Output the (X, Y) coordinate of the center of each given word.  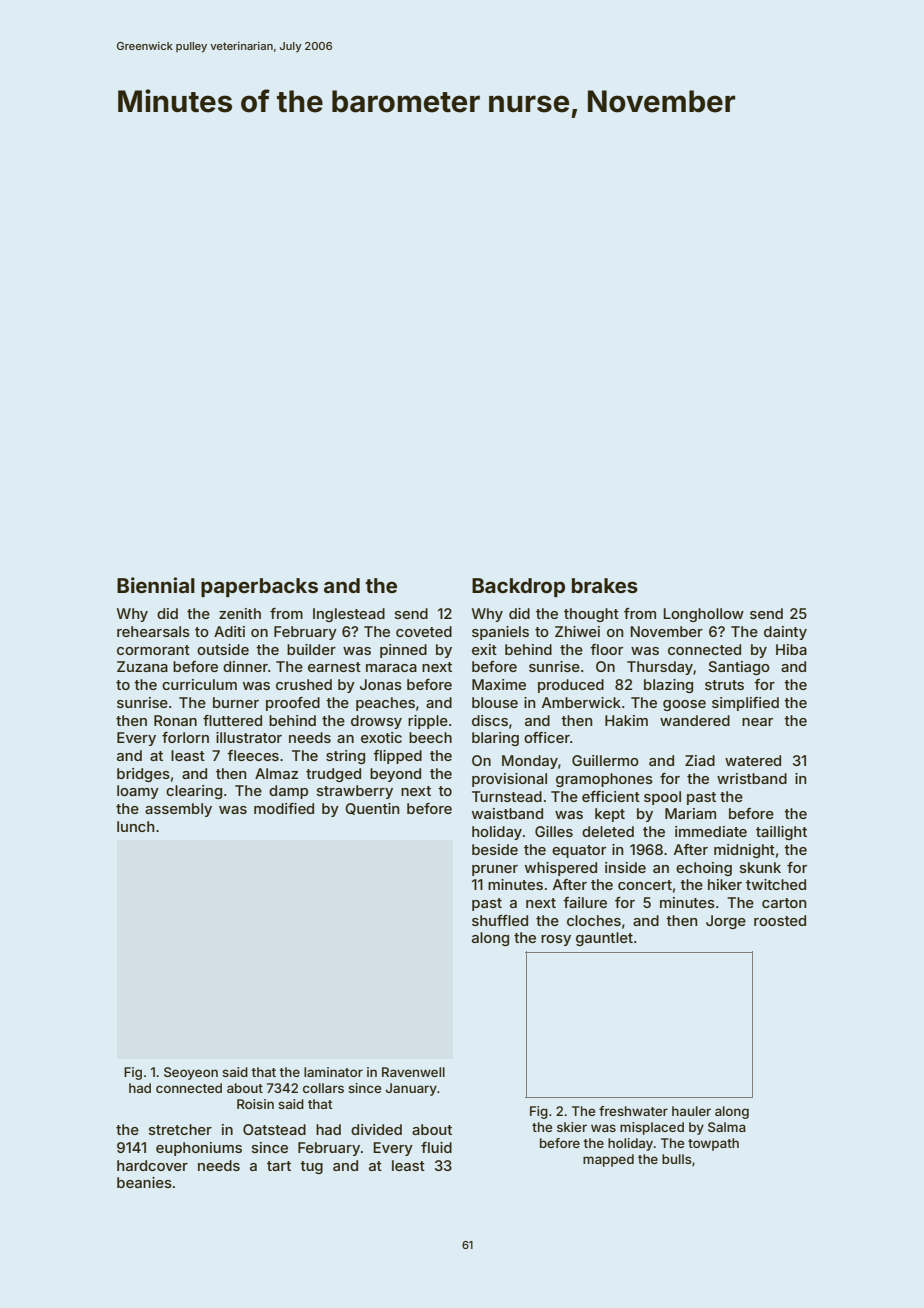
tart (279, 1166)
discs (490, 720)
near (757, 722)
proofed (293, 704)
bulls (677, 1159)
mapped (608, 1160)
